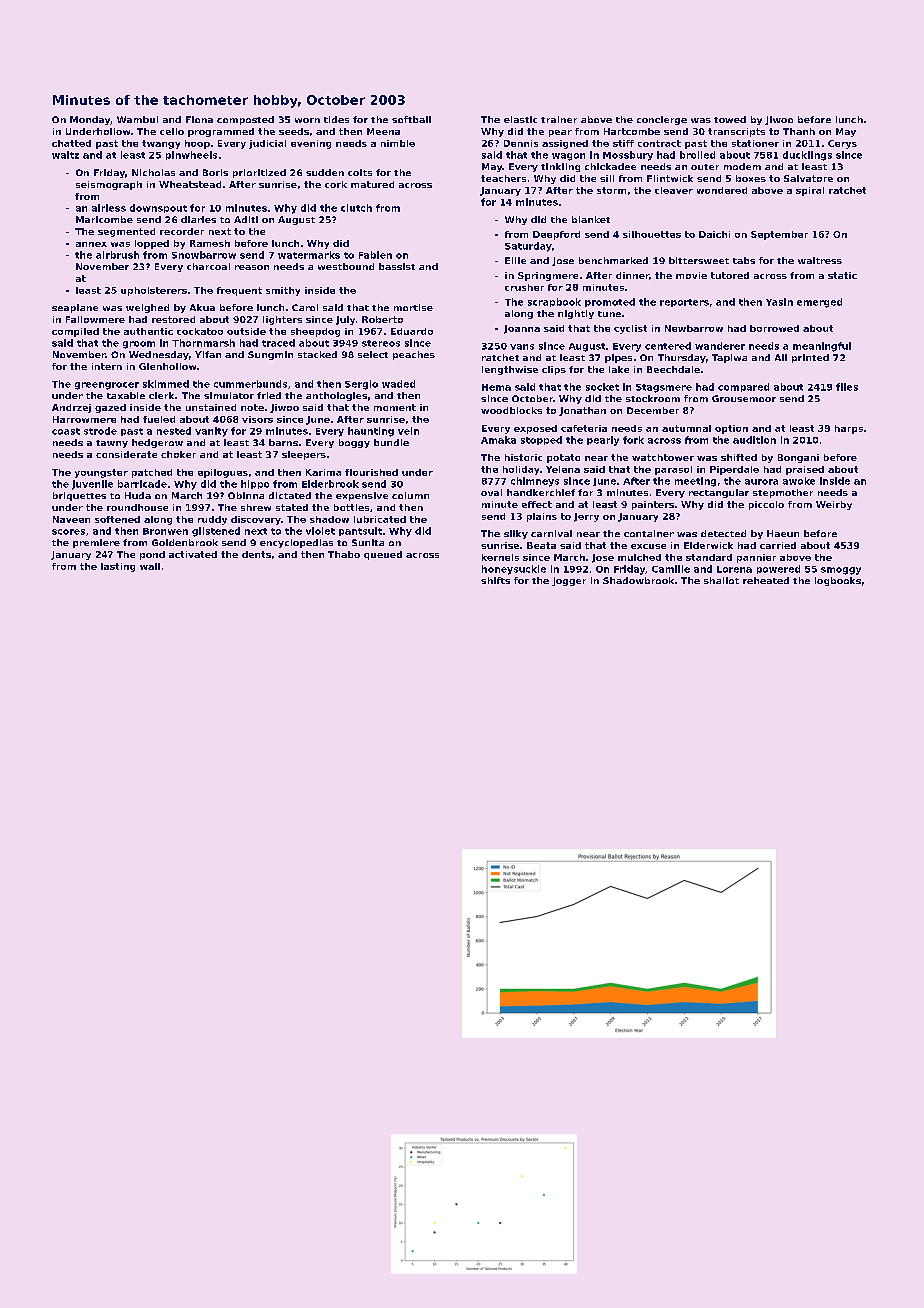  I want to click on meaningful, so click(822, 347).
